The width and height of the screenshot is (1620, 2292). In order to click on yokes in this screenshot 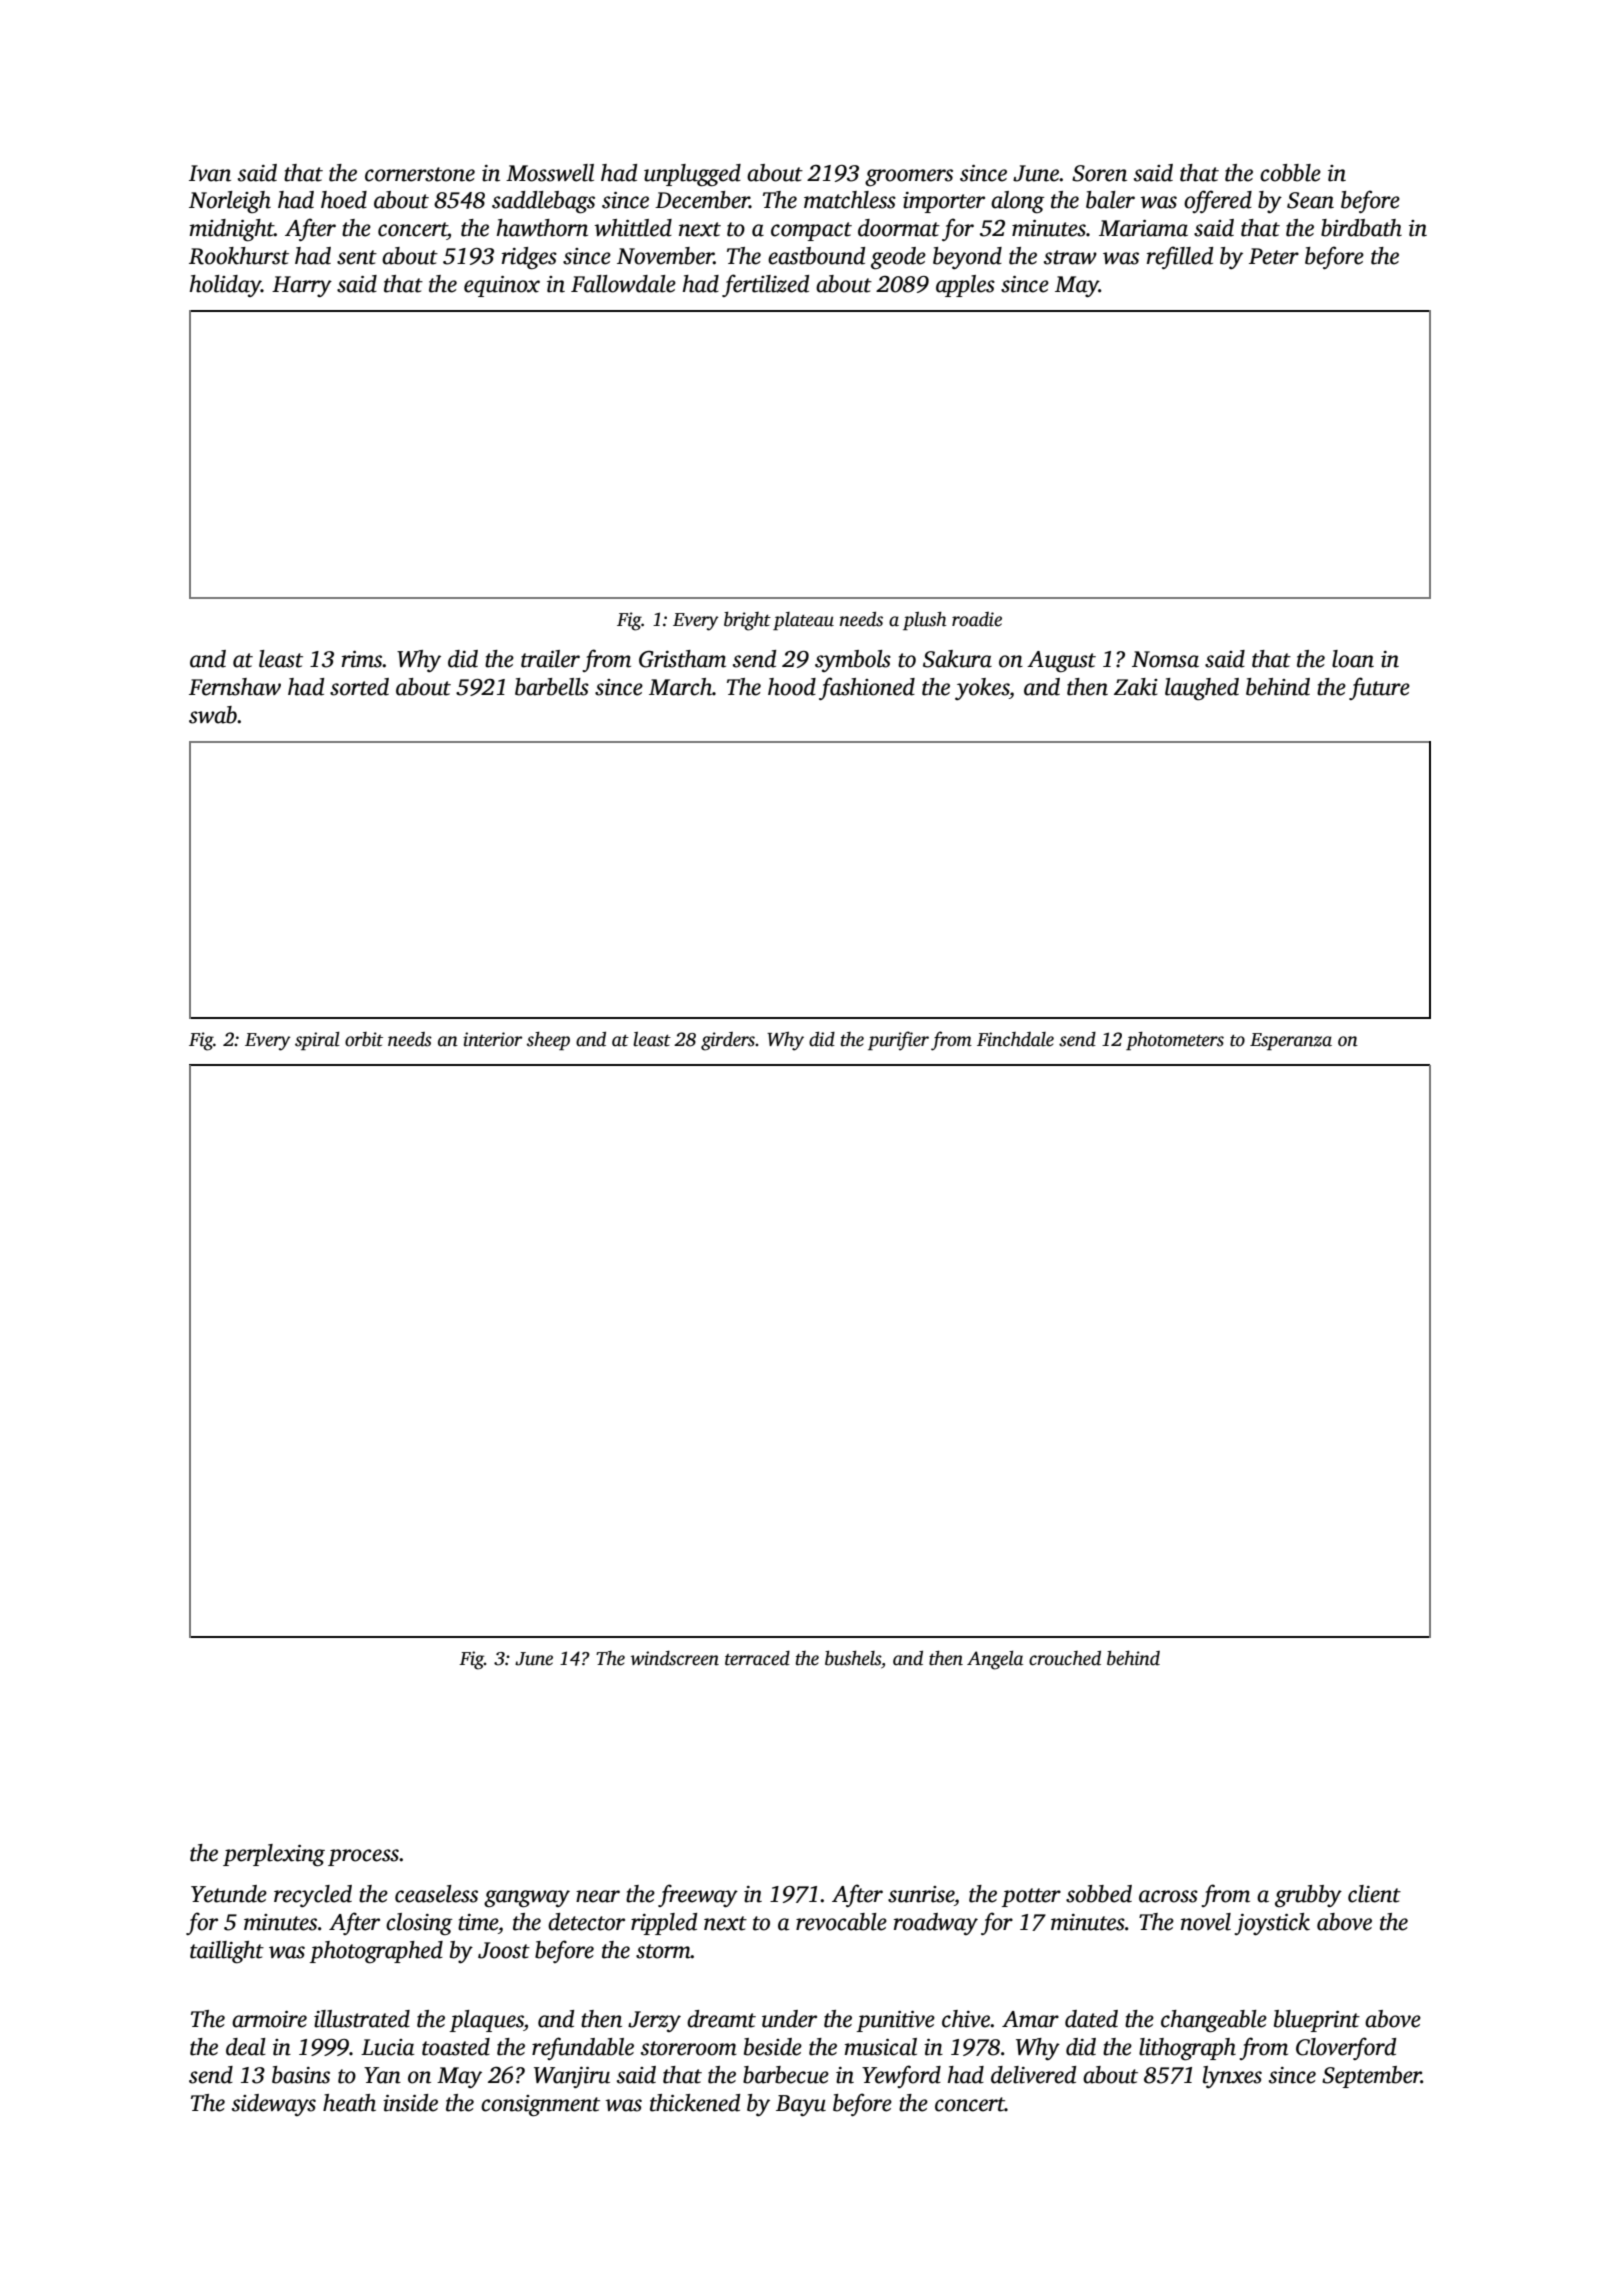, I will do `click(982, 689)`.
